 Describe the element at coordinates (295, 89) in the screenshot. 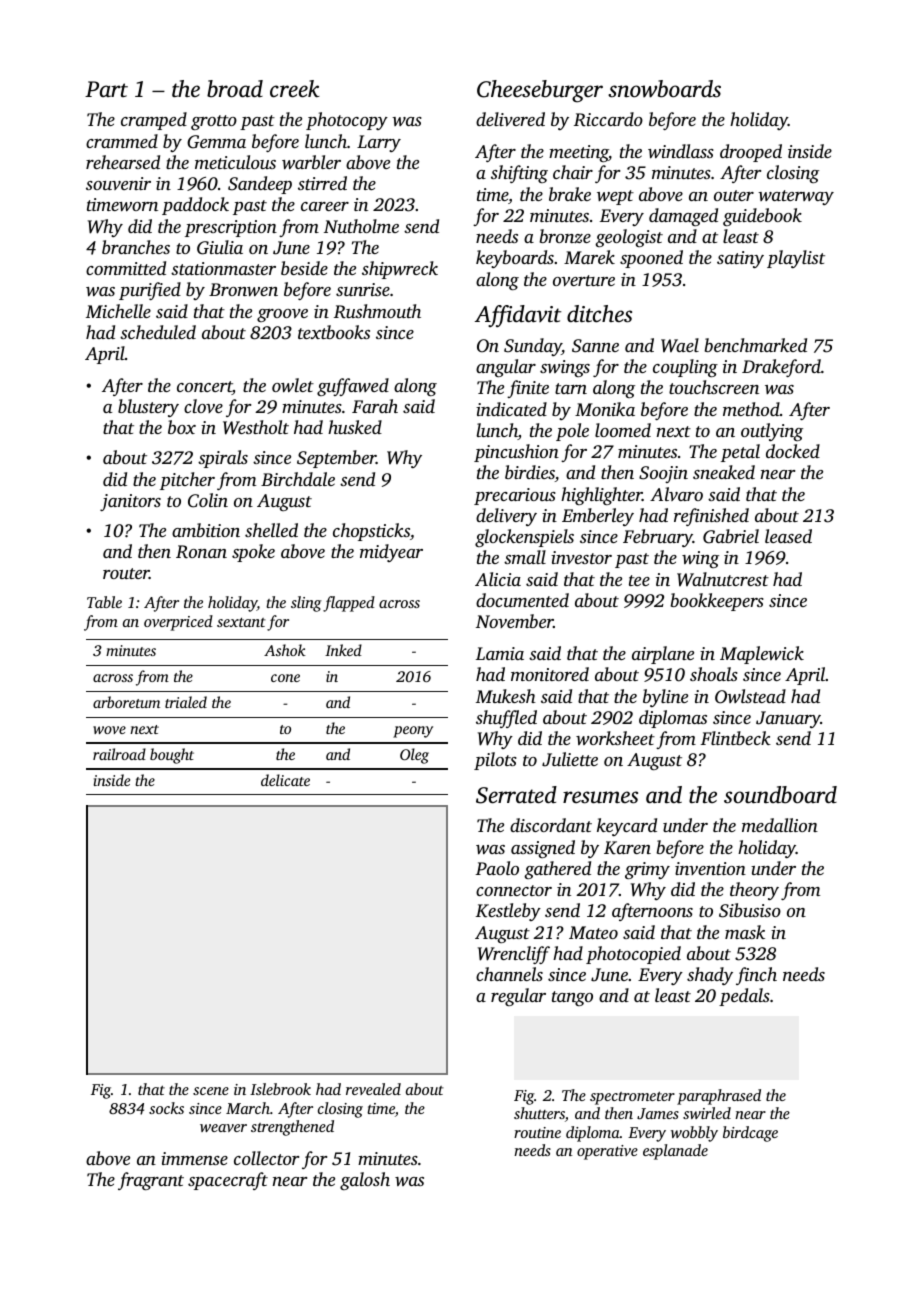

I see `creek` at that location.
